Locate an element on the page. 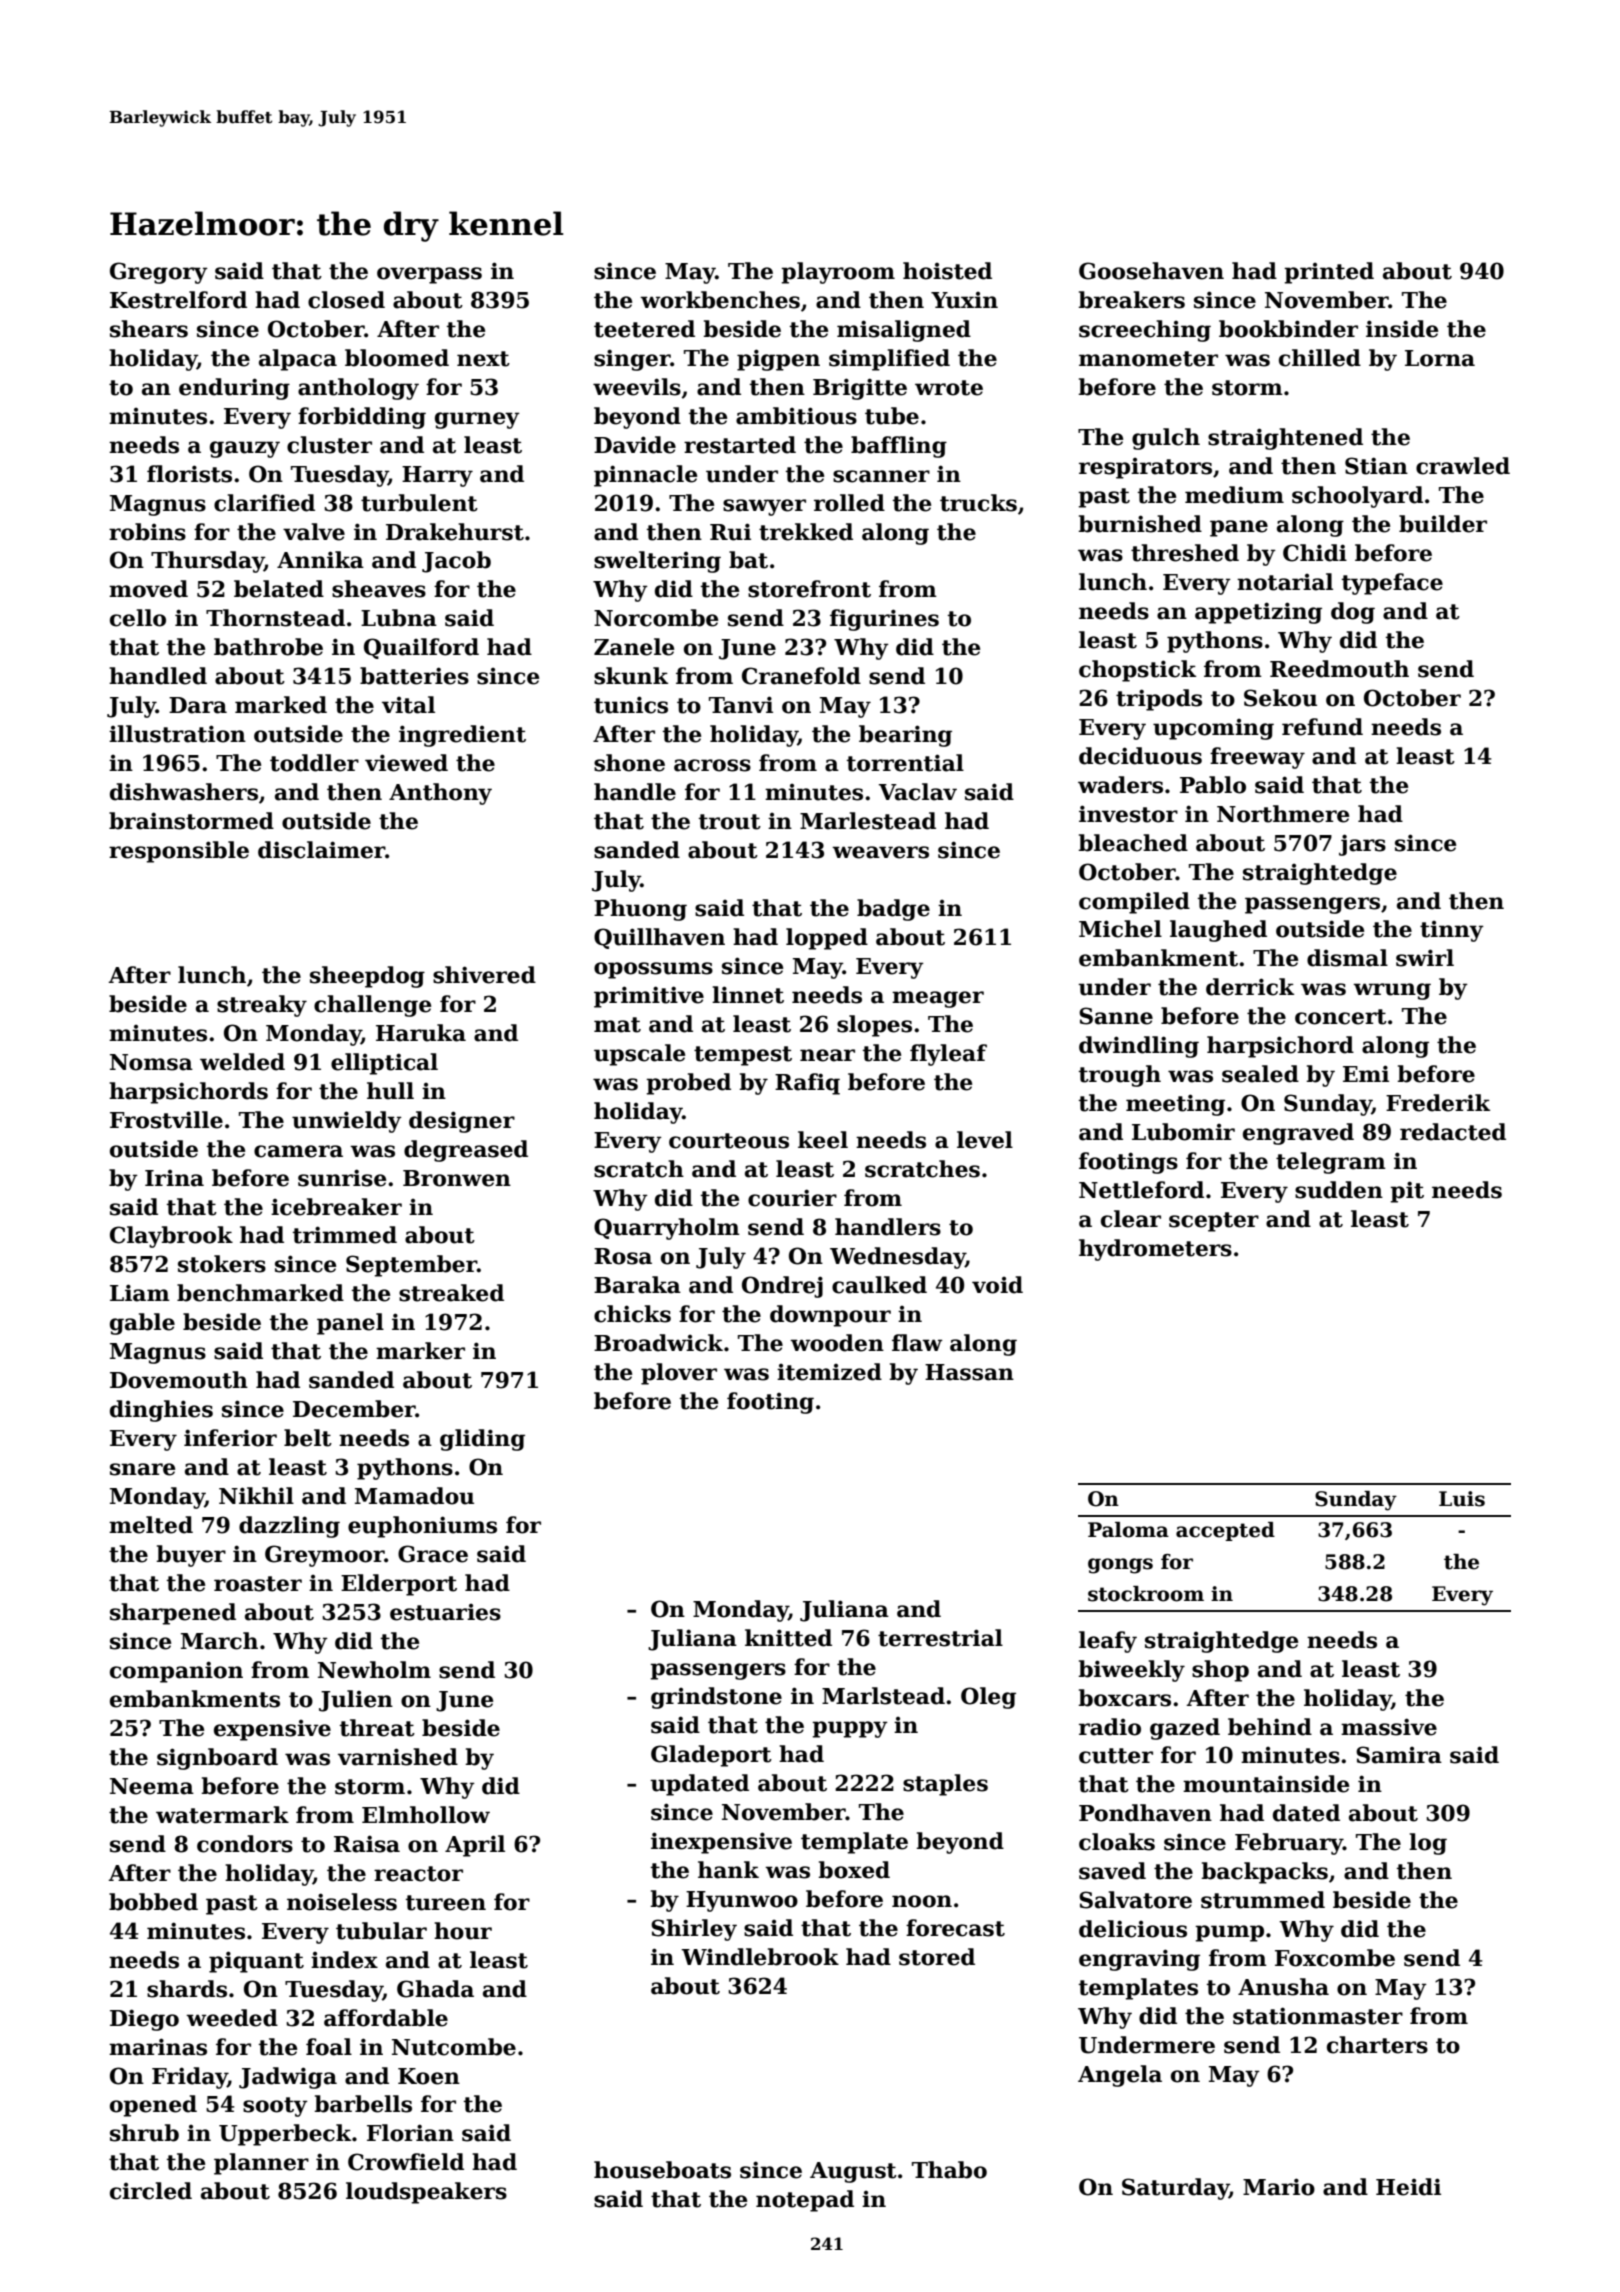  Raisa is located at coordinates (367, 1844).
